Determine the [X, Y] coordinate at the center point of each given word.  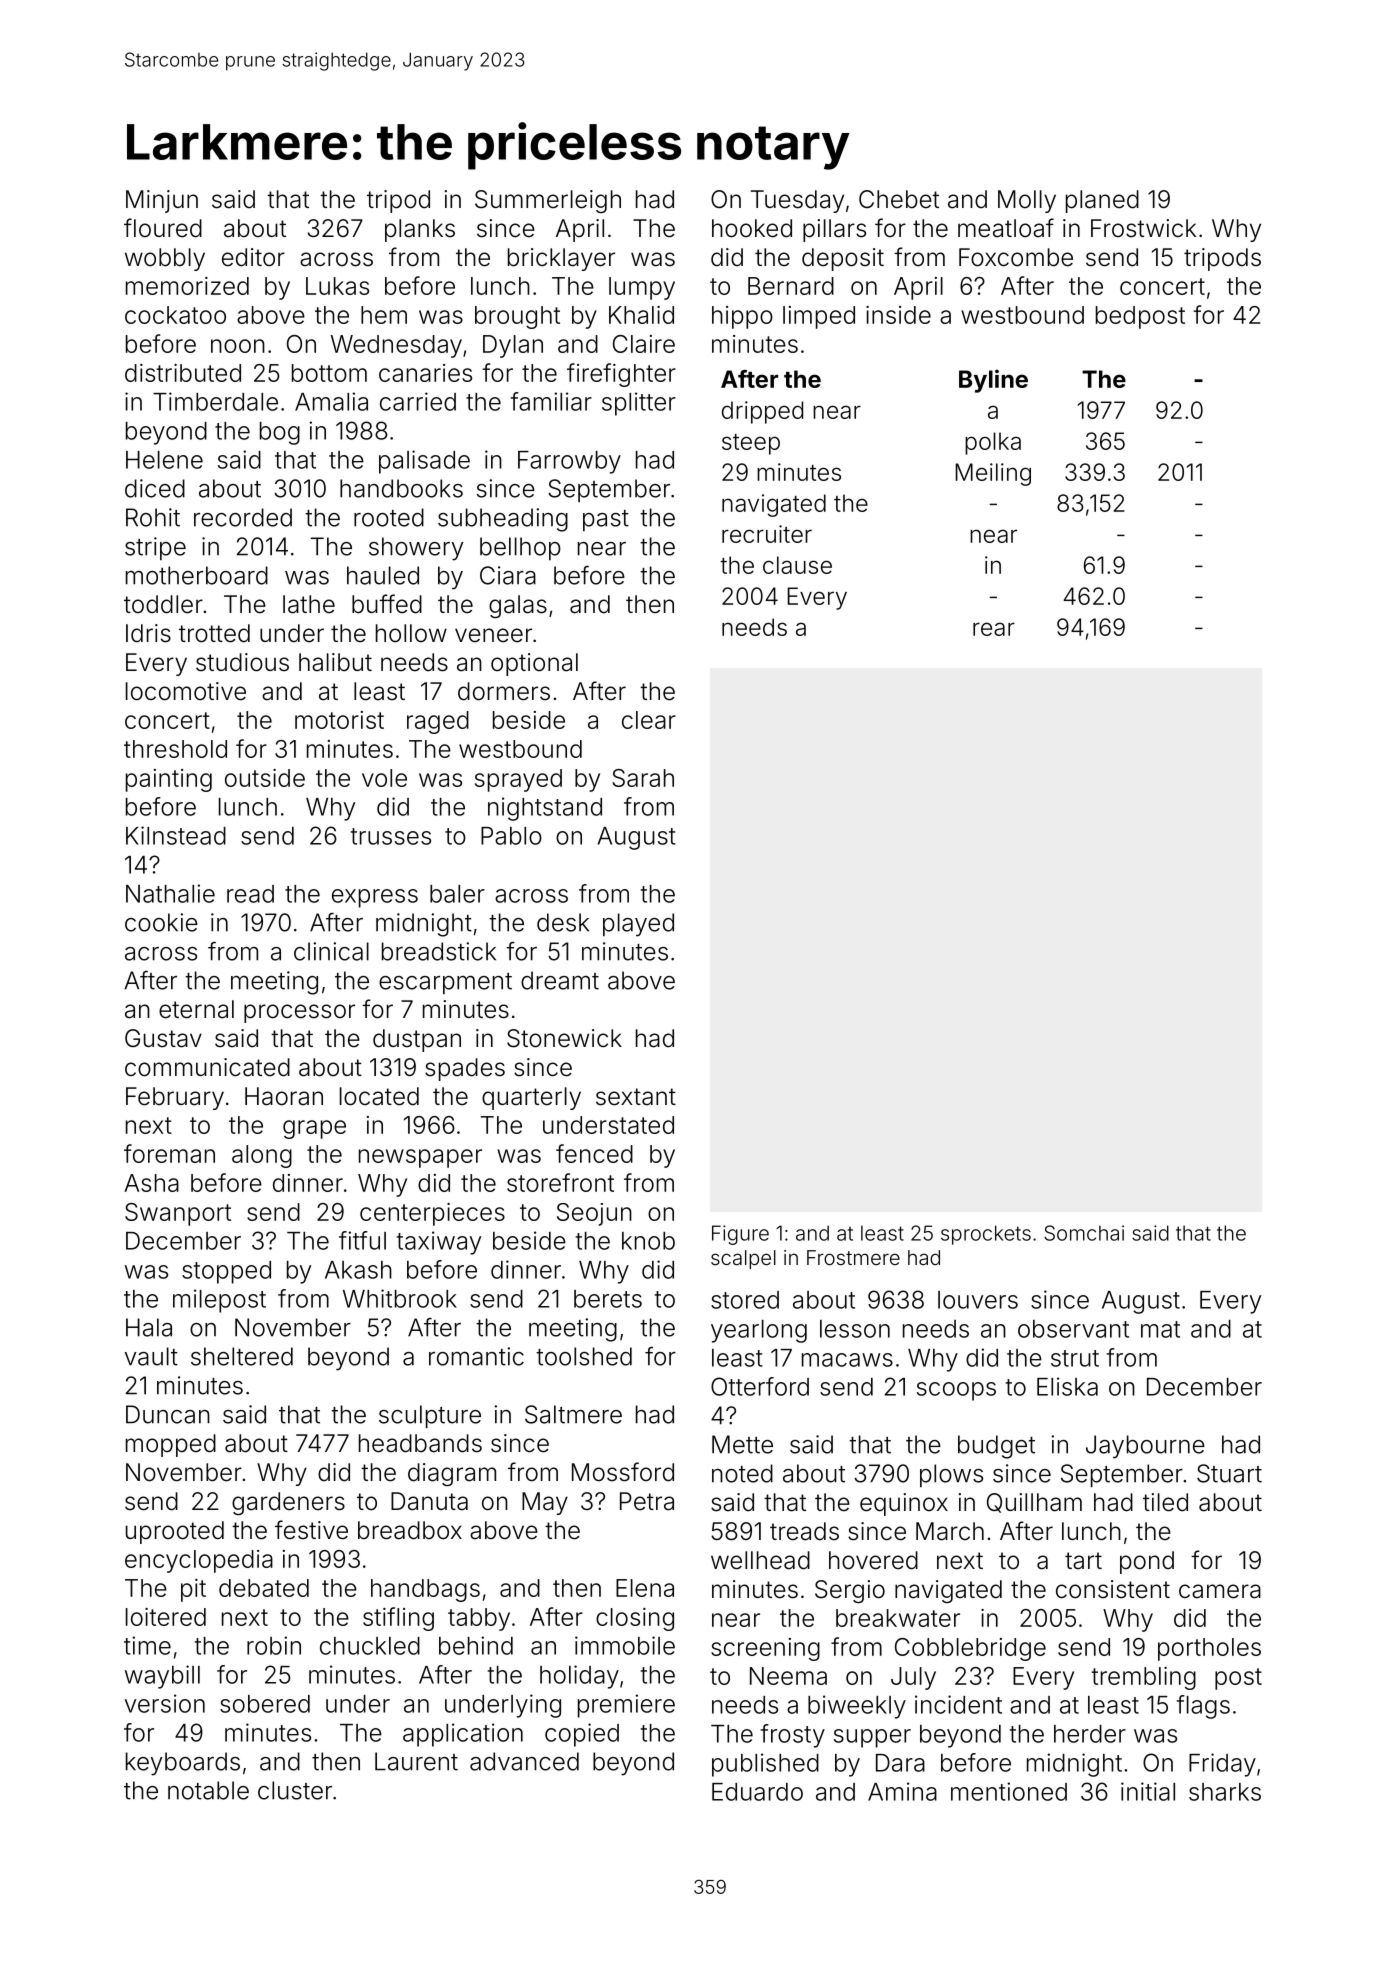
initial [1148, 1791]
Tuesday [797, 201]
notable [208, 1790]
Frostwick [1143, 228]
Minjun [162, 201]
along [262, 1156]
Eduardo [757, 1792]
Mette [742, 1444]
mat [1160, 1329]
